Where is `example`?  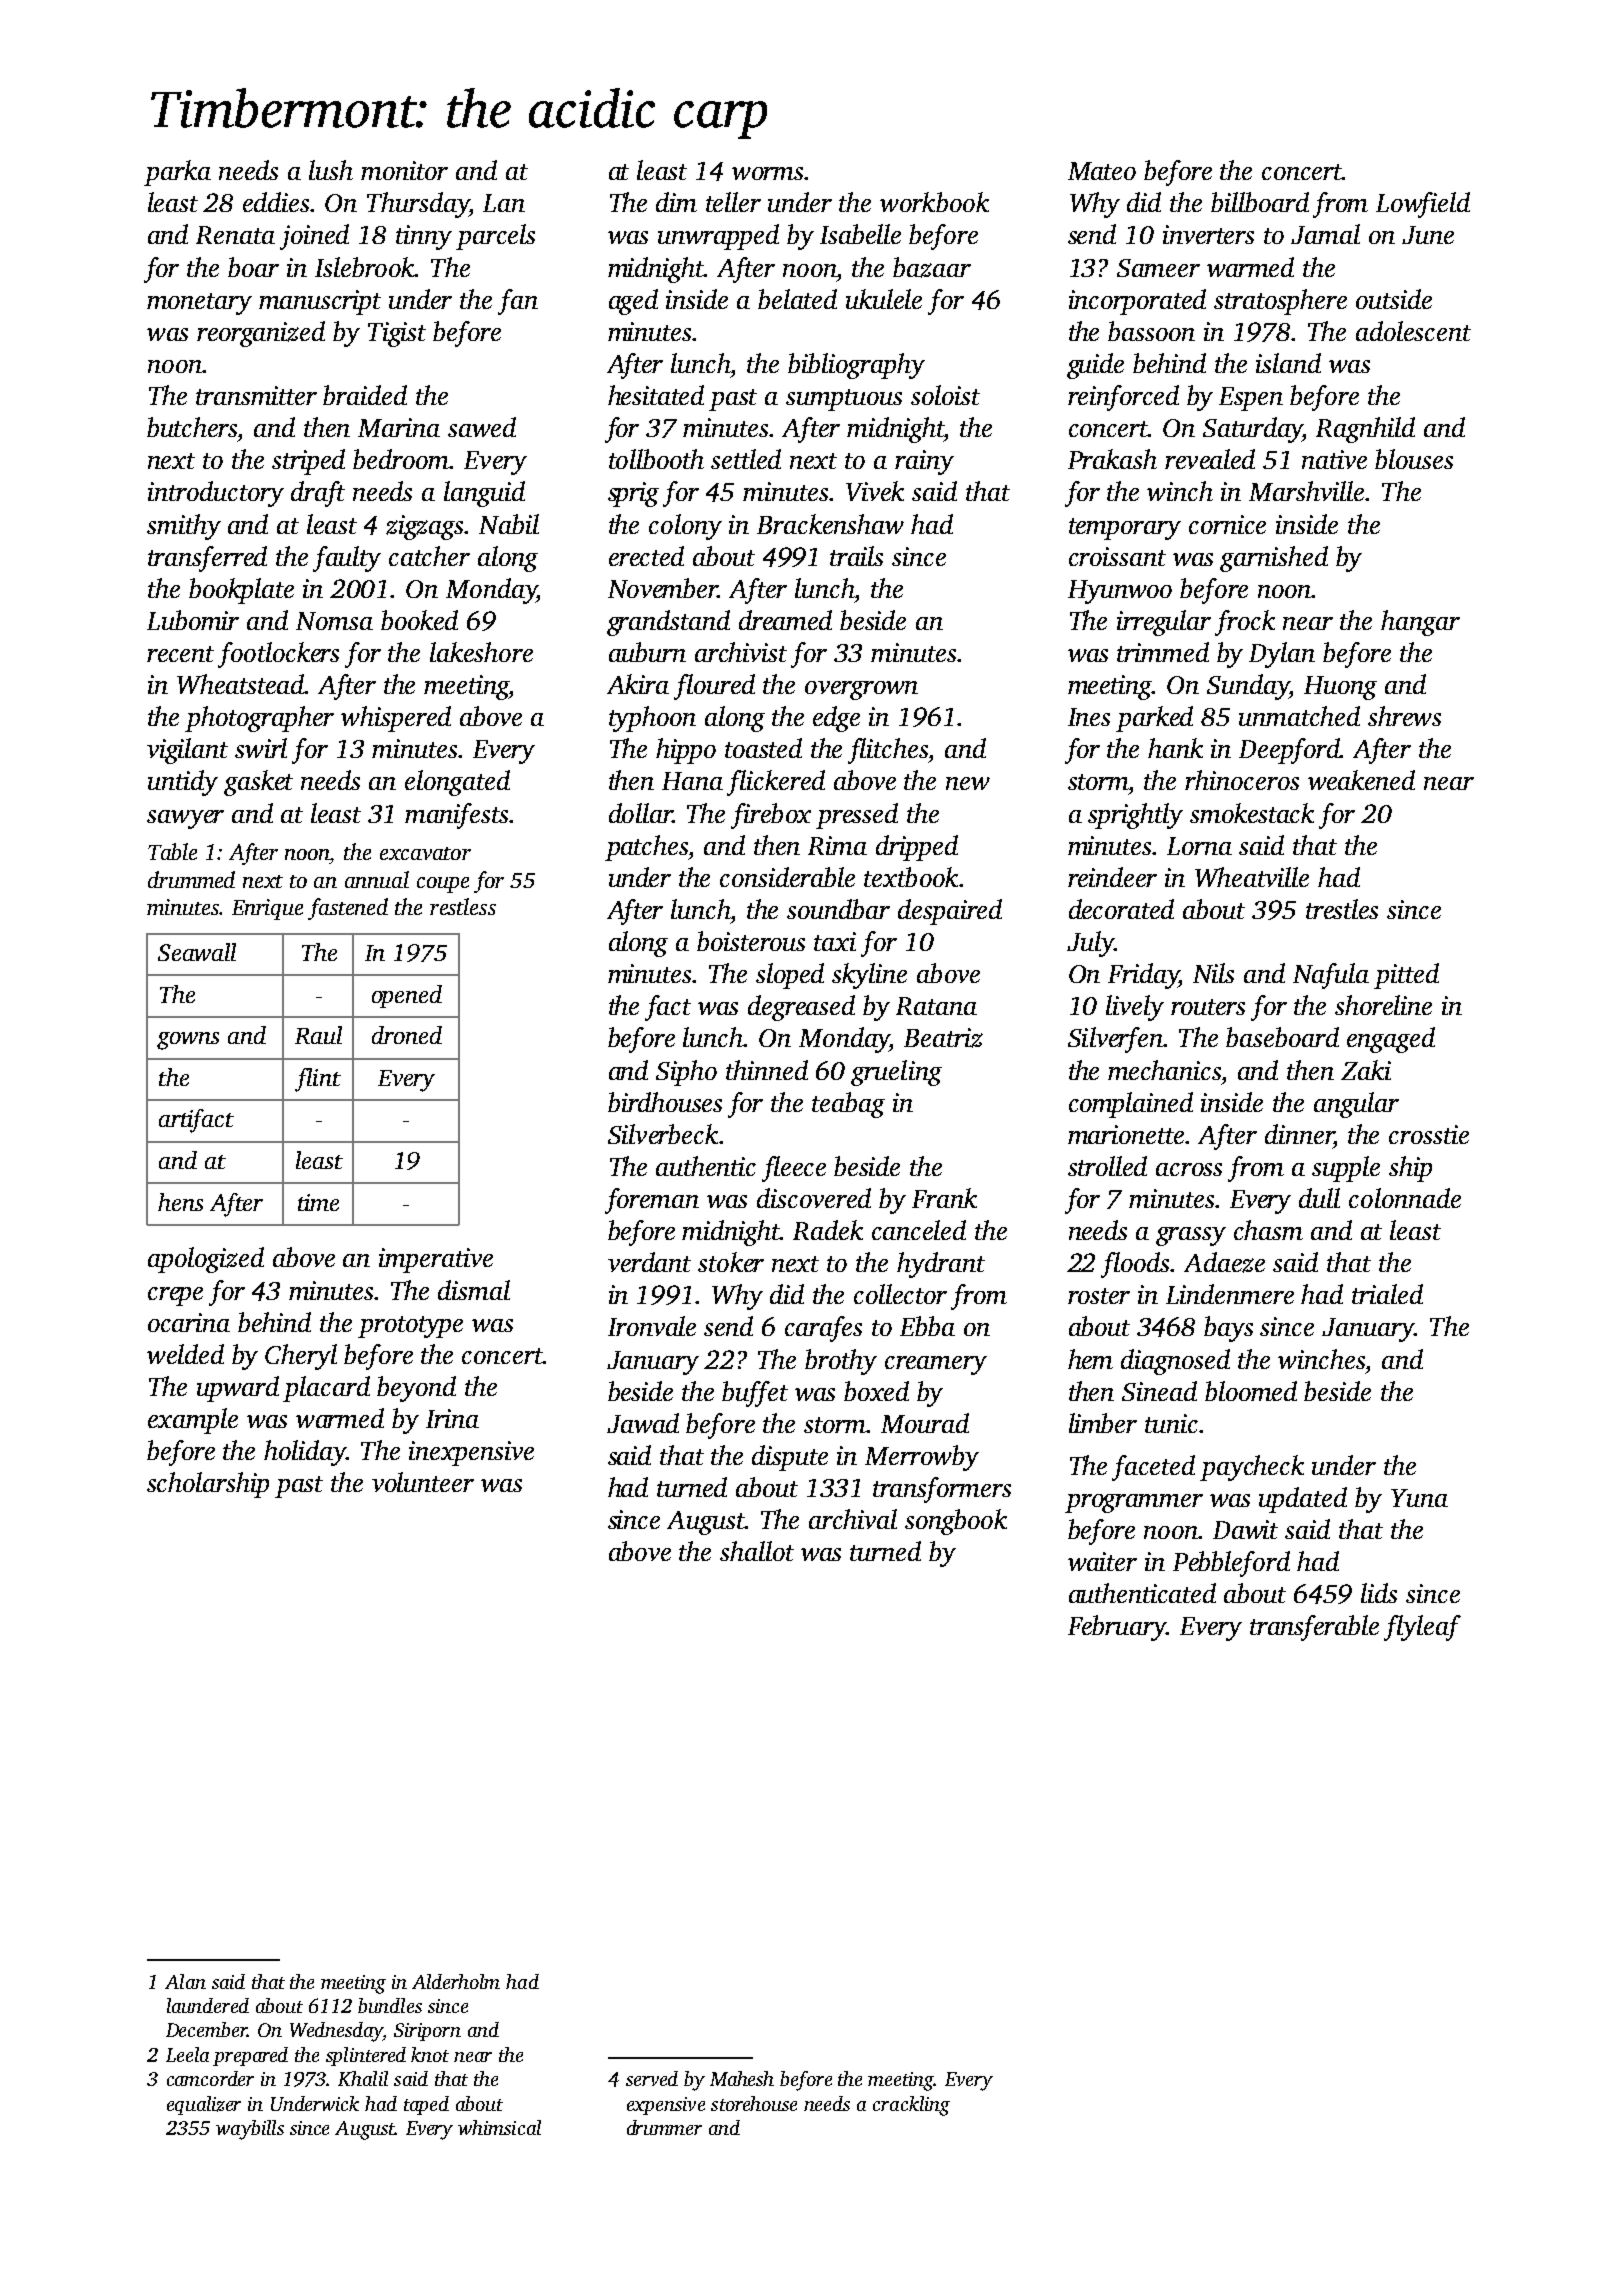 example is located at coordinates (193, 1421).
